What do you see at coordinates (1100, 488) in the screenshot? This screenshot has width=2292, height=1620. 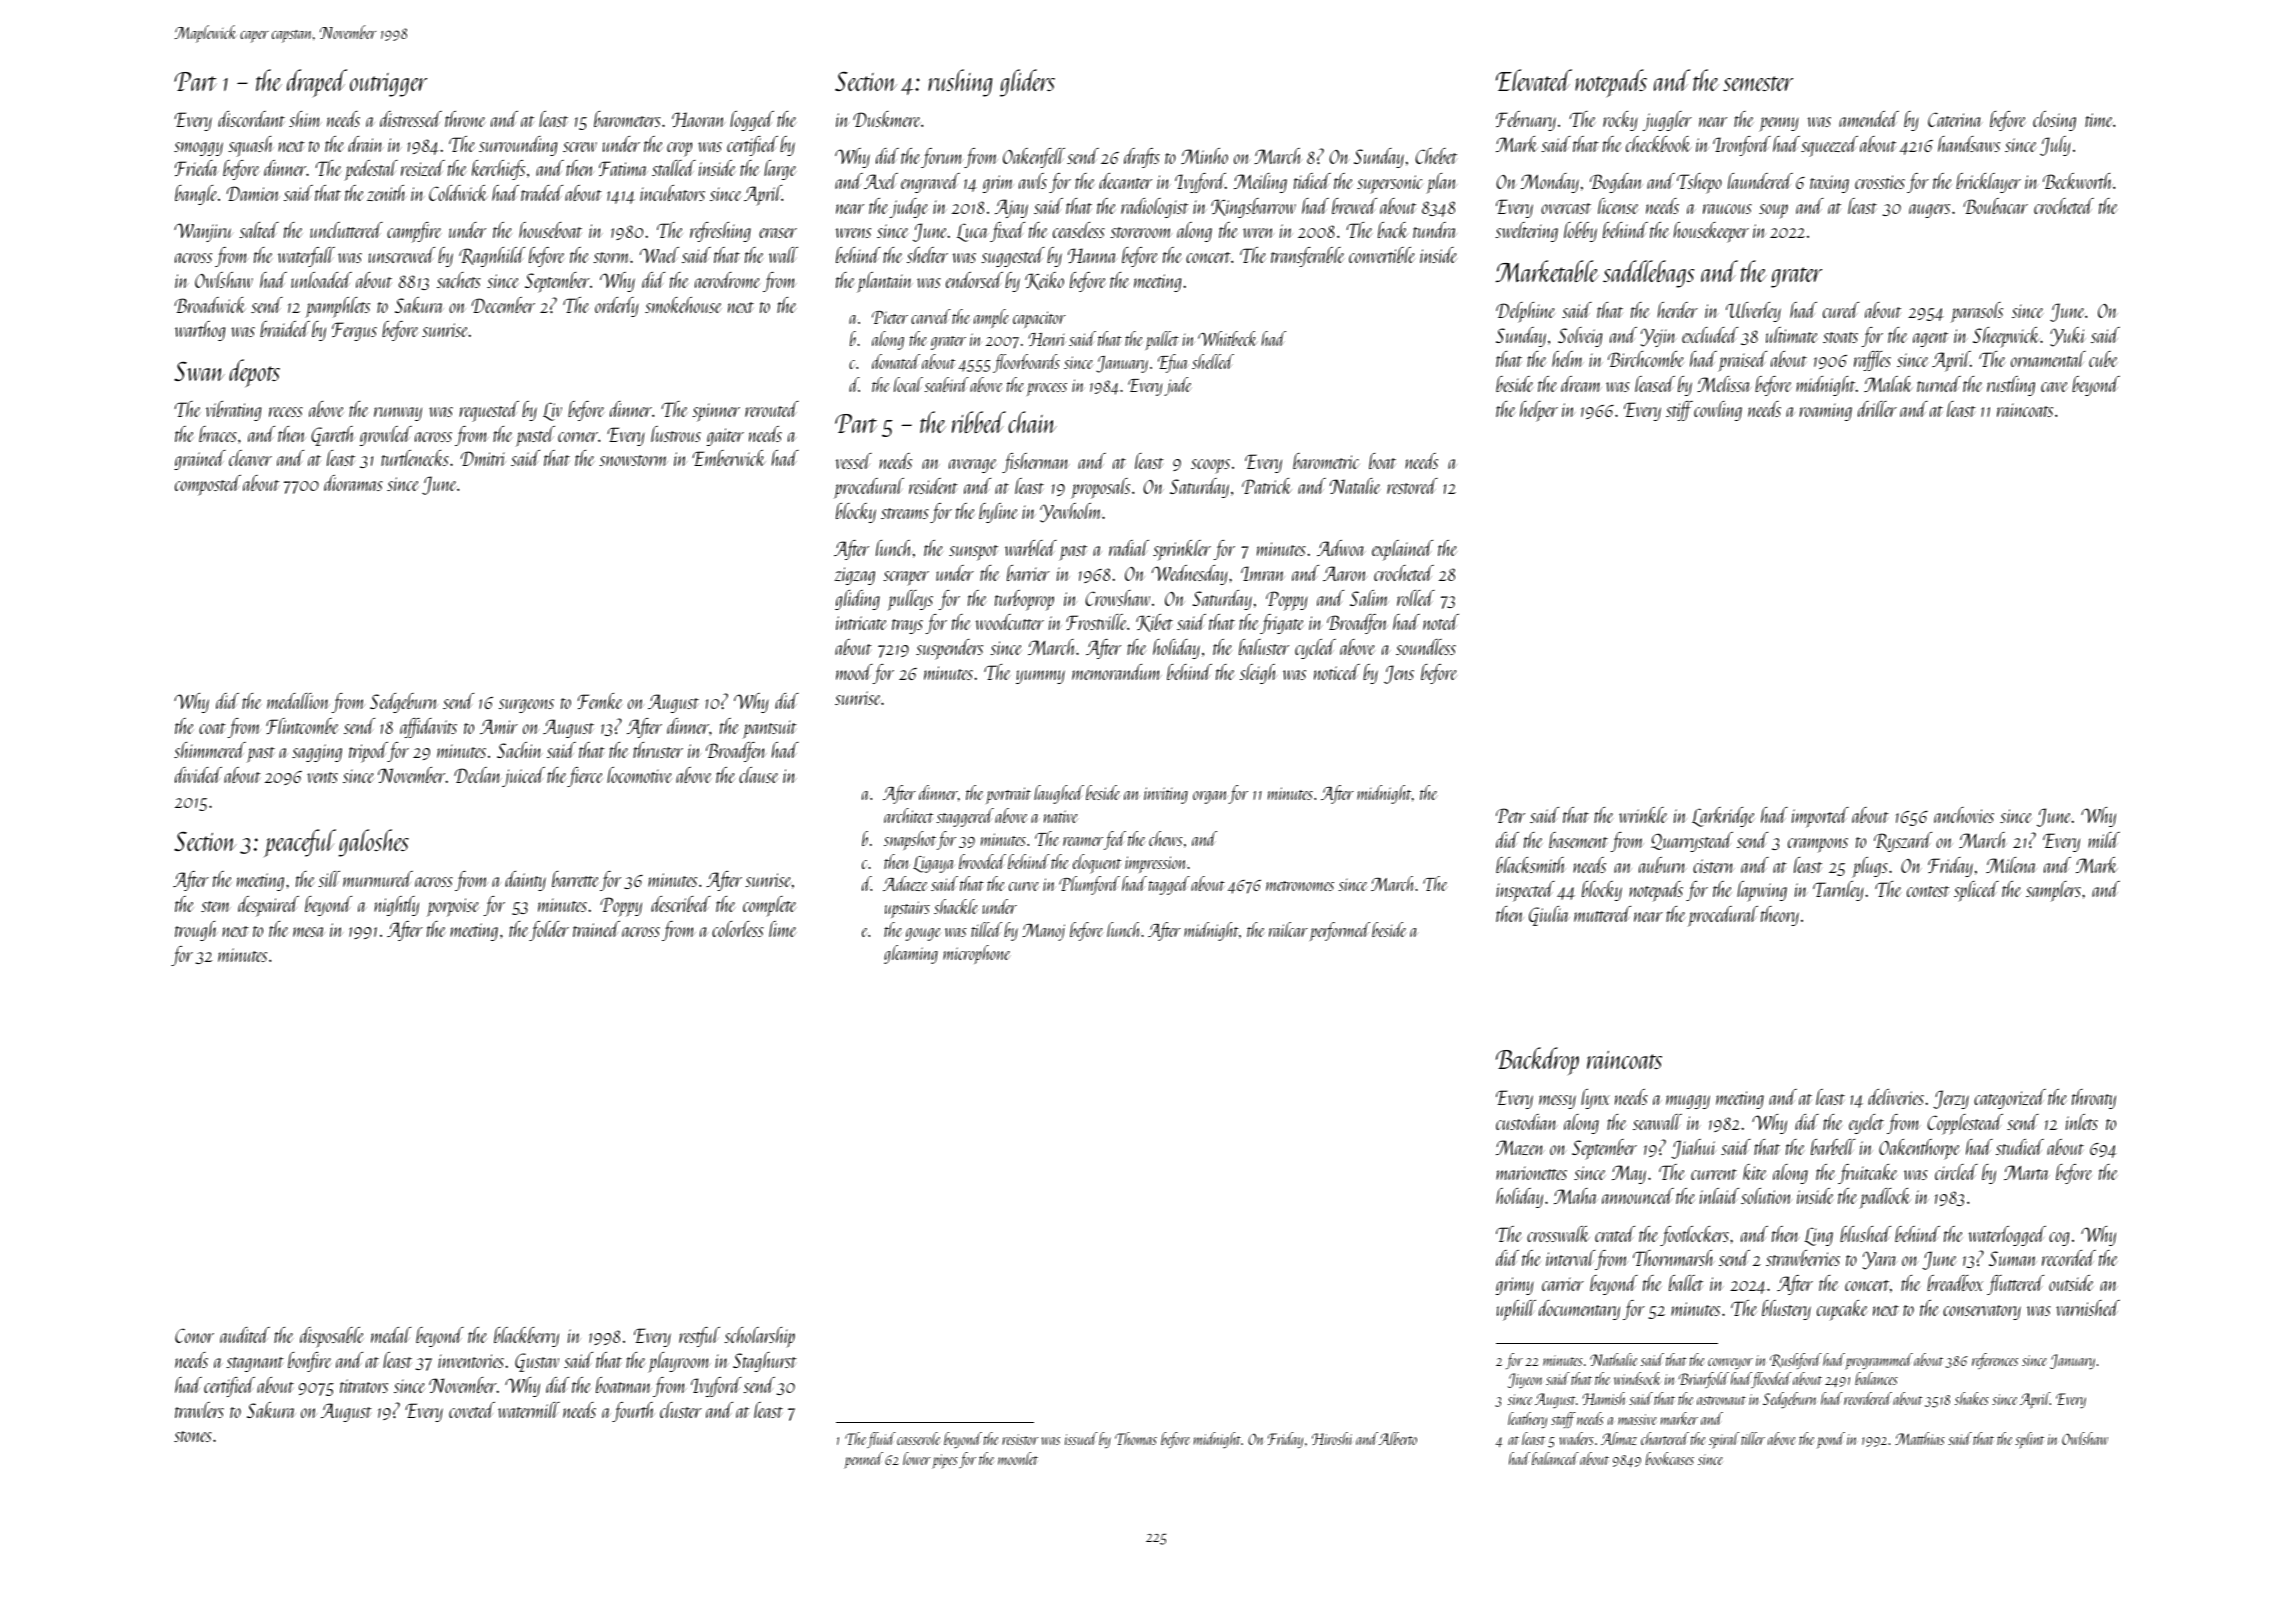 I see `proposals` at bounding box center [1100, 488].
